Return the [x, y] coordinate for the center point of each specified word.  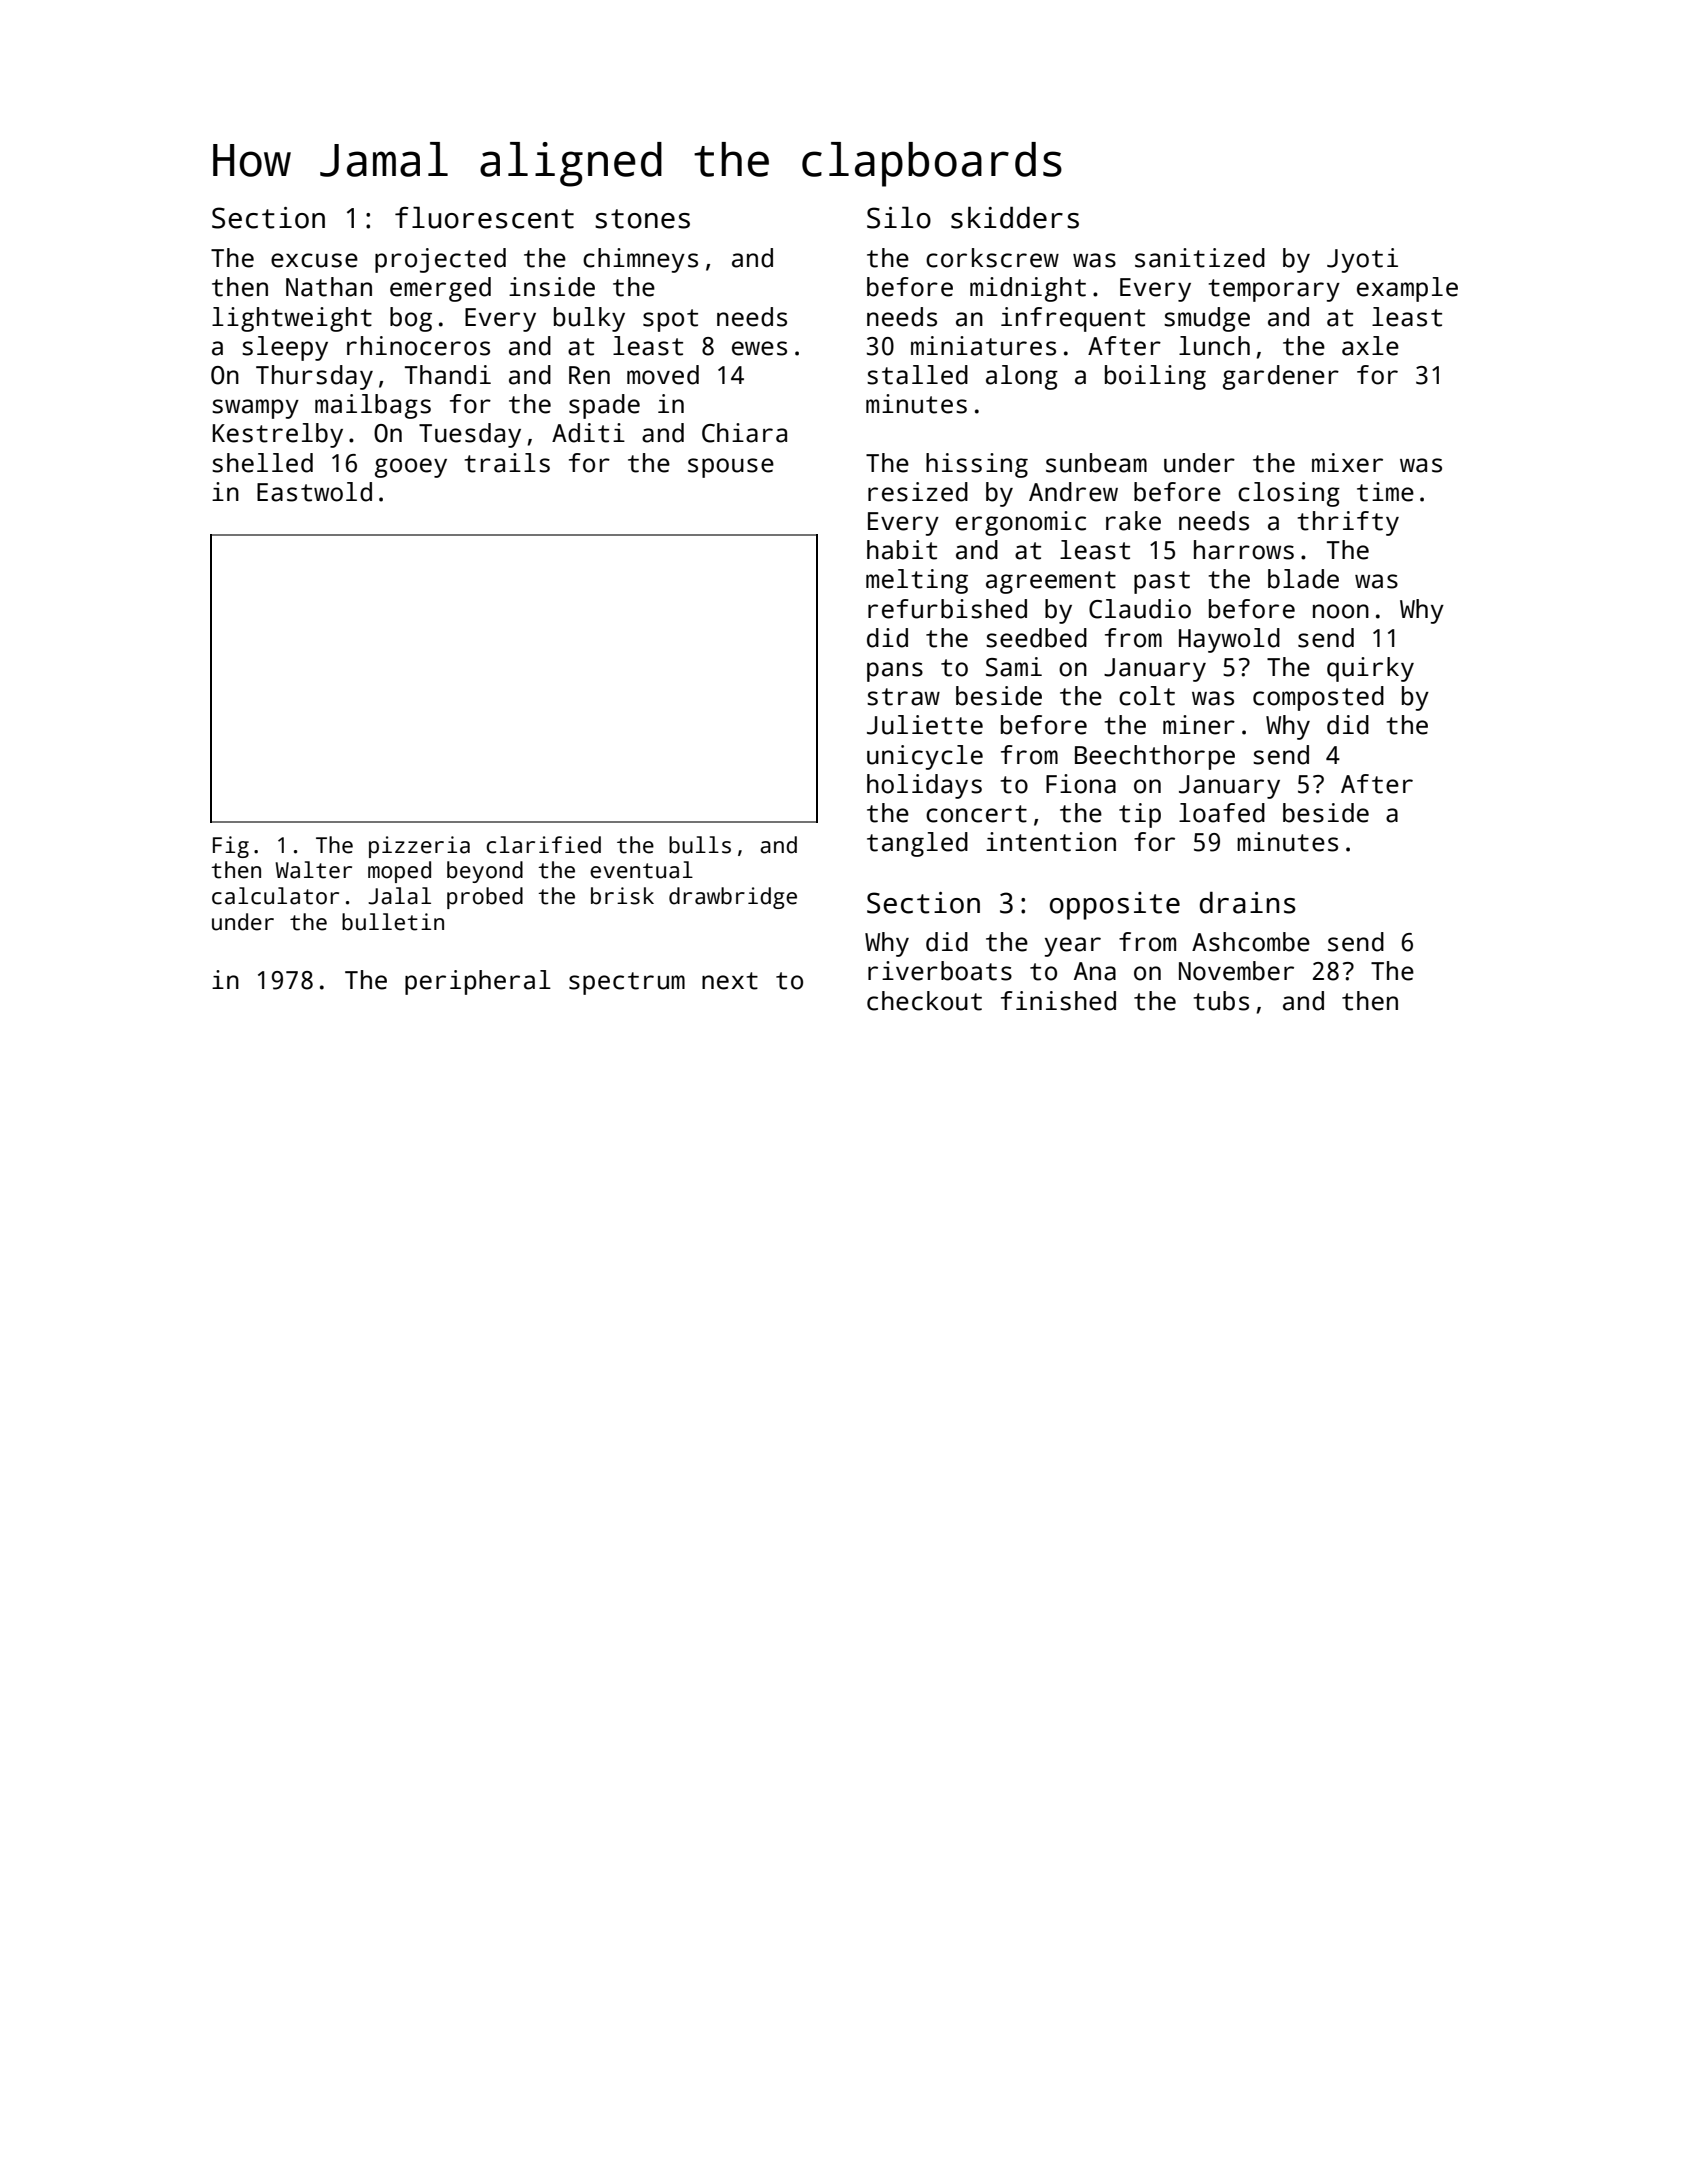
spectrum [627, 983]
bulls [700, 845]
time [1385, 492]
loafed [1222, 813]
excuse [314, 260]
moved [663, 375]
